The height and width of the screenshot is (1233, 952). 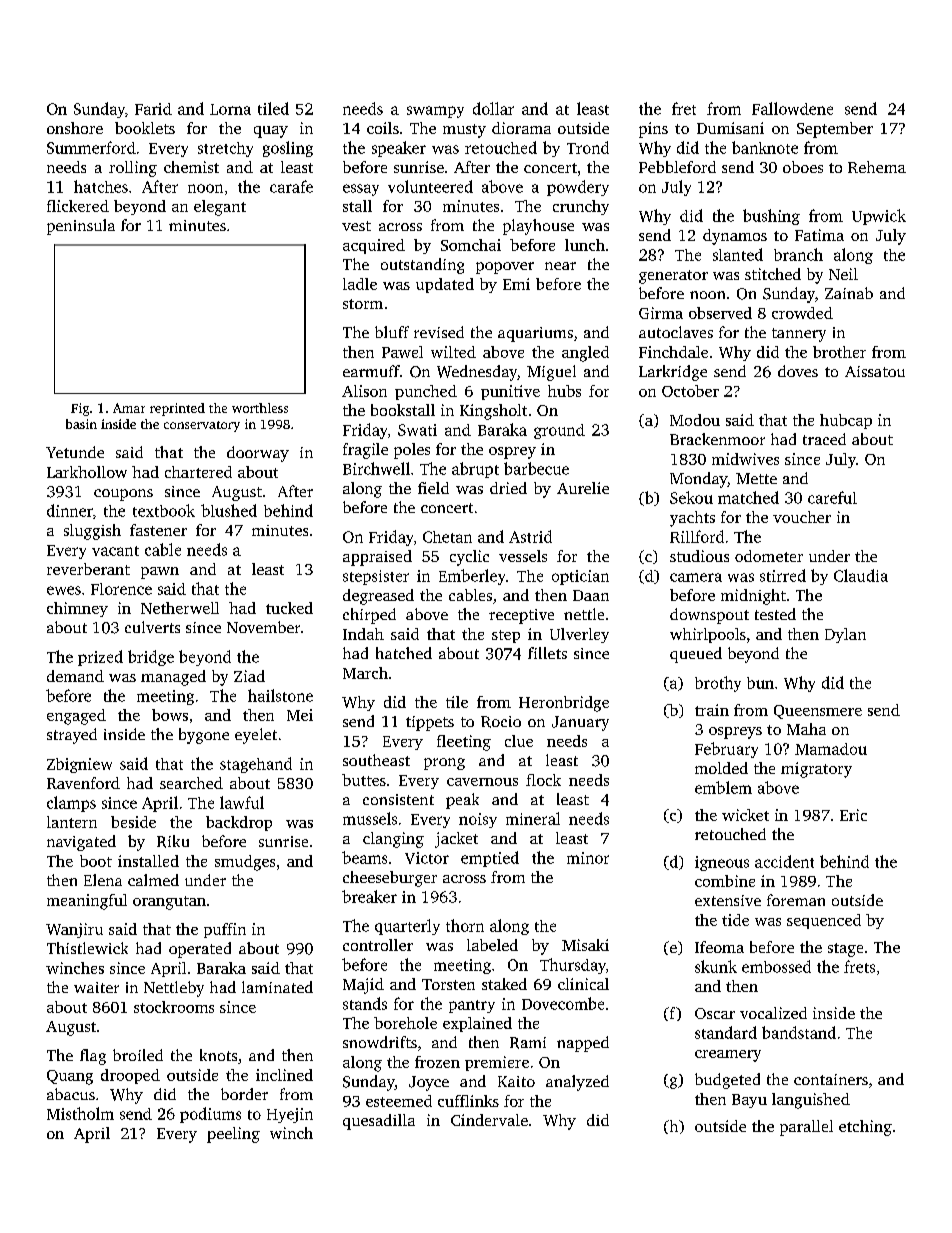 What do you see at coordinates (225, 149) in the screenshot?
I see `stretchy` at bounding box center [225, 149].
